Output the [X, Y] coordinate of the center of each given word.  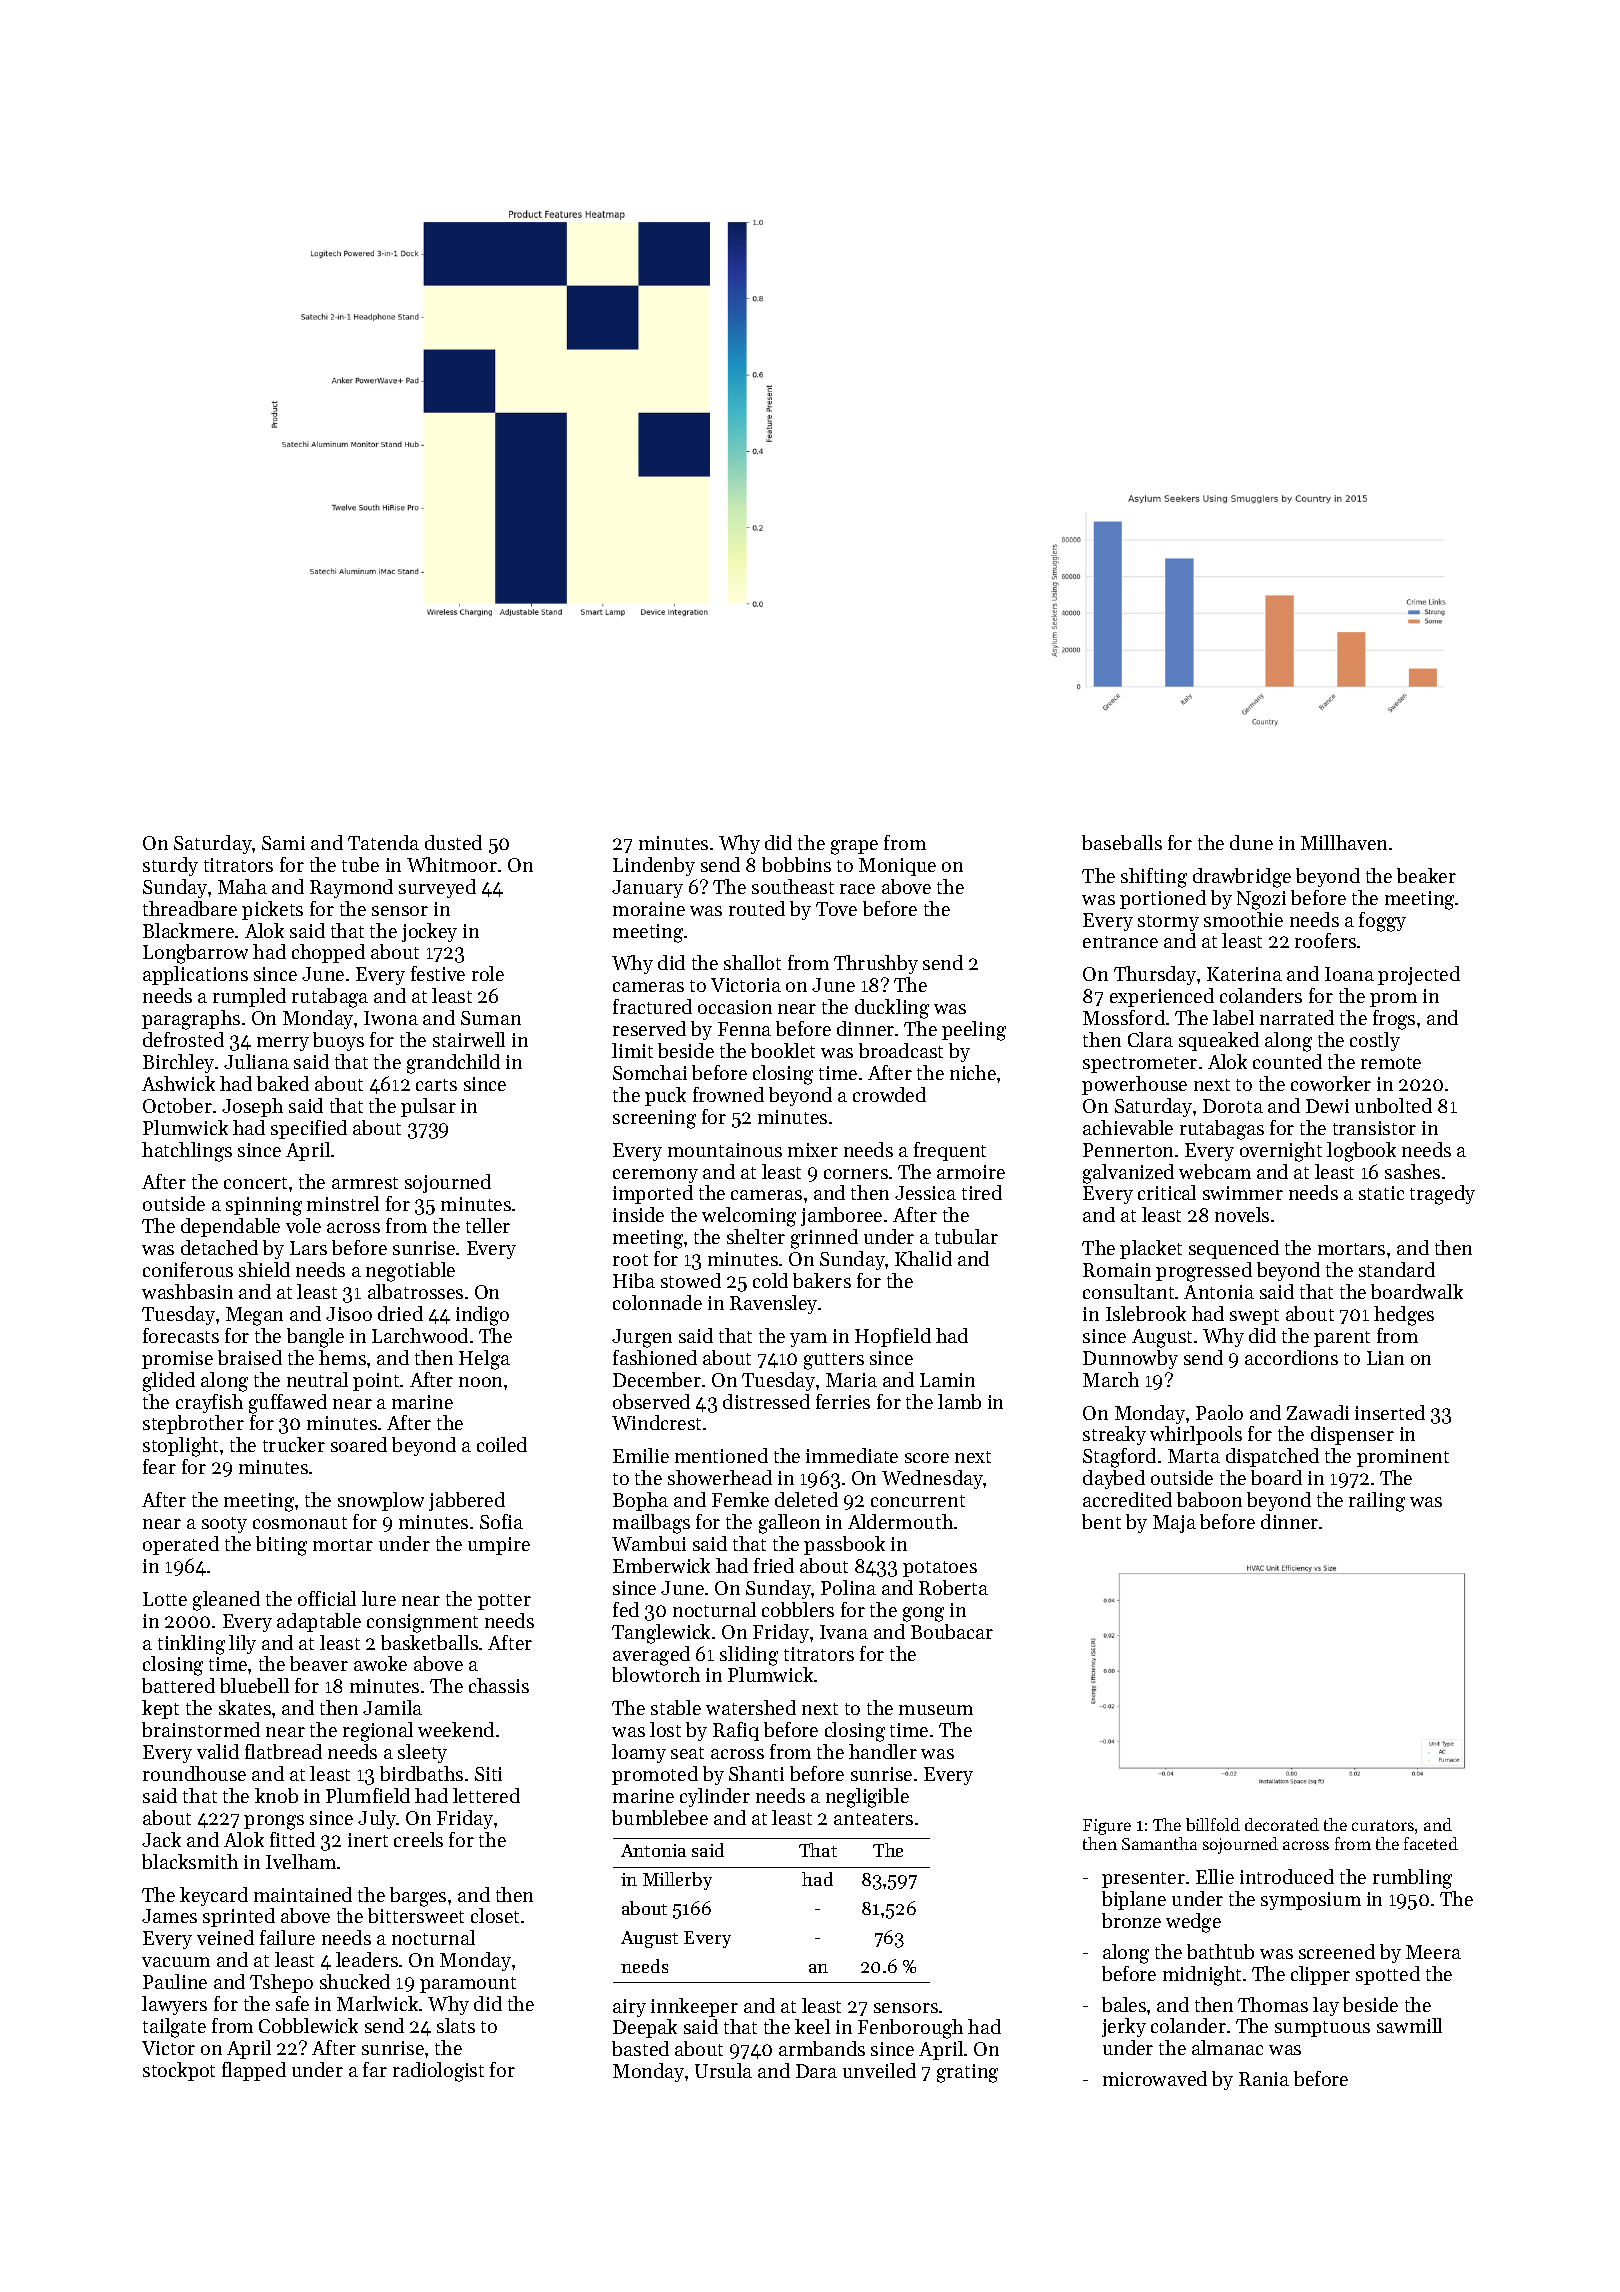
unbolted [1393, 1105]
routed [757, 908]
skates [245, 1707]
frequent [950, 1151]
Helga [484, 1360]
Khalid [923, 1258]
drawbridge [1242, 878]
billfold [1213, 1824]
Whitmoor [452, 864]
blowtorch [656, 1674]
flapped [254, 2071]
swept [1254, 1317]
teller [488, 1225]
